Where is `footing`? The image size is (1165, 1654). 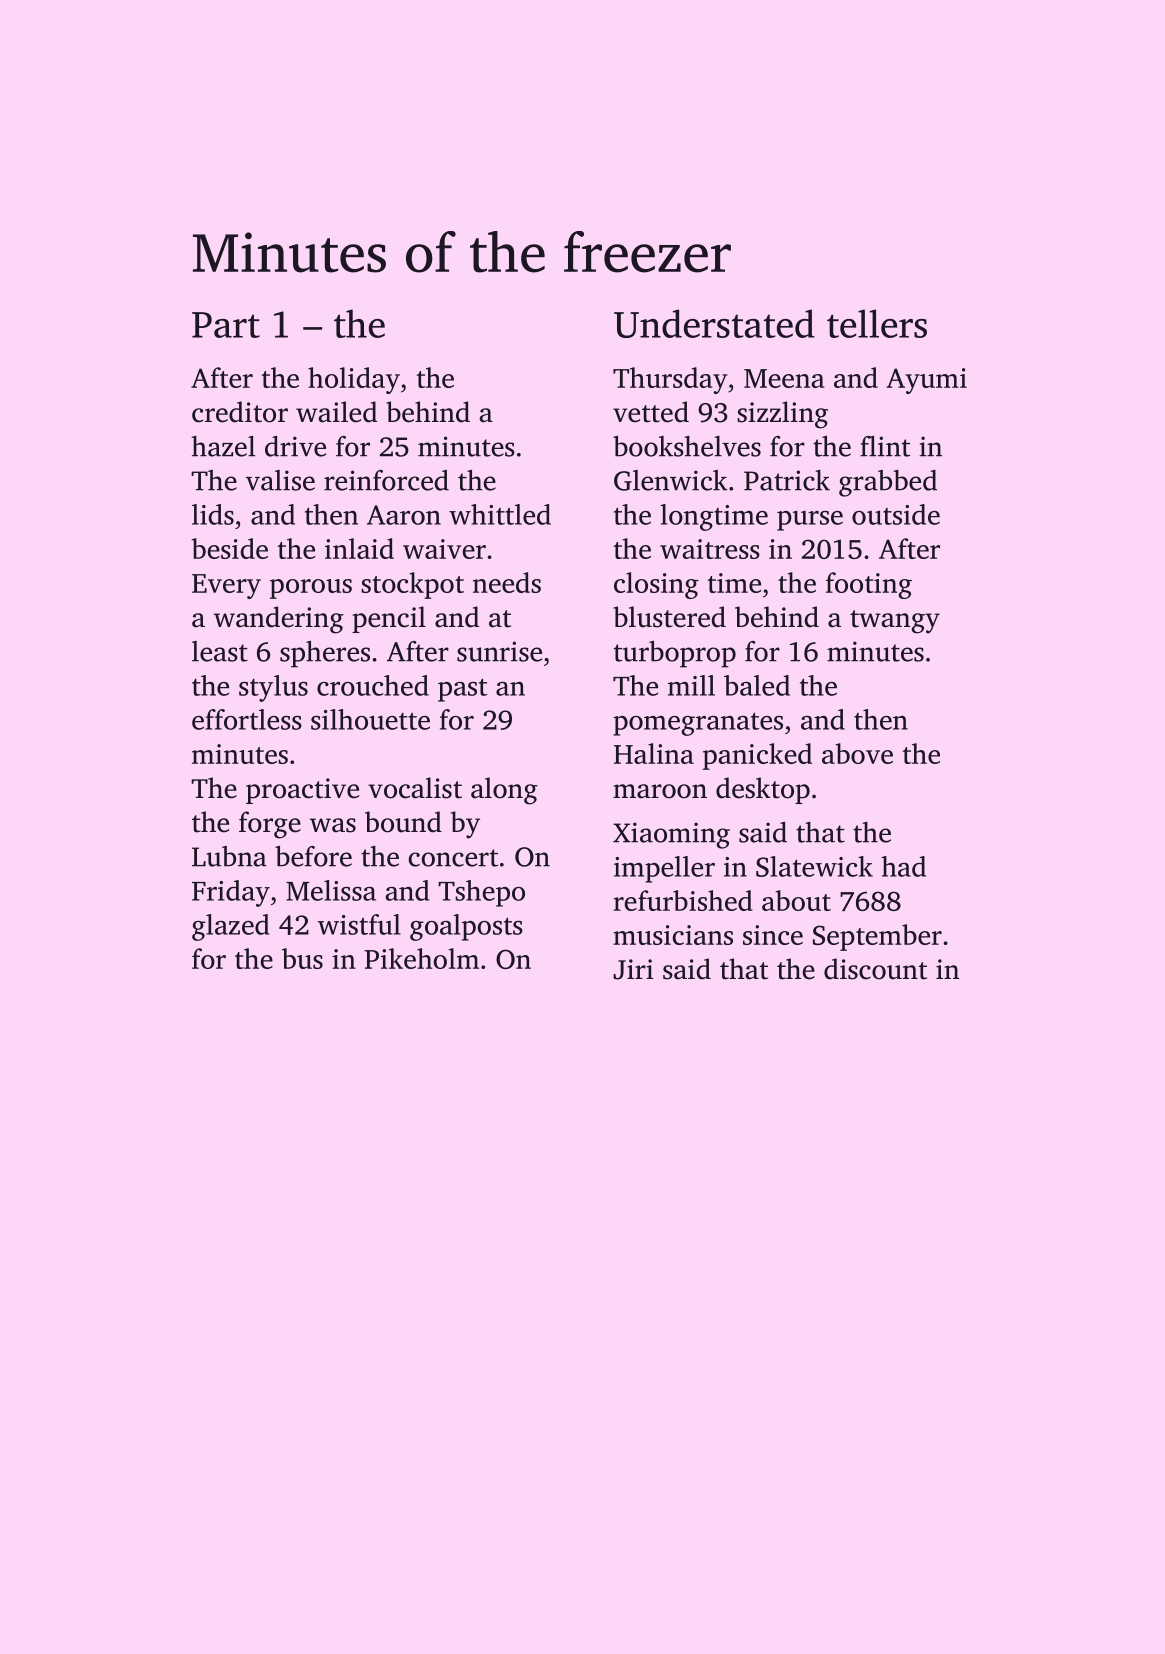
footing is located at coordinates (869, 585).
